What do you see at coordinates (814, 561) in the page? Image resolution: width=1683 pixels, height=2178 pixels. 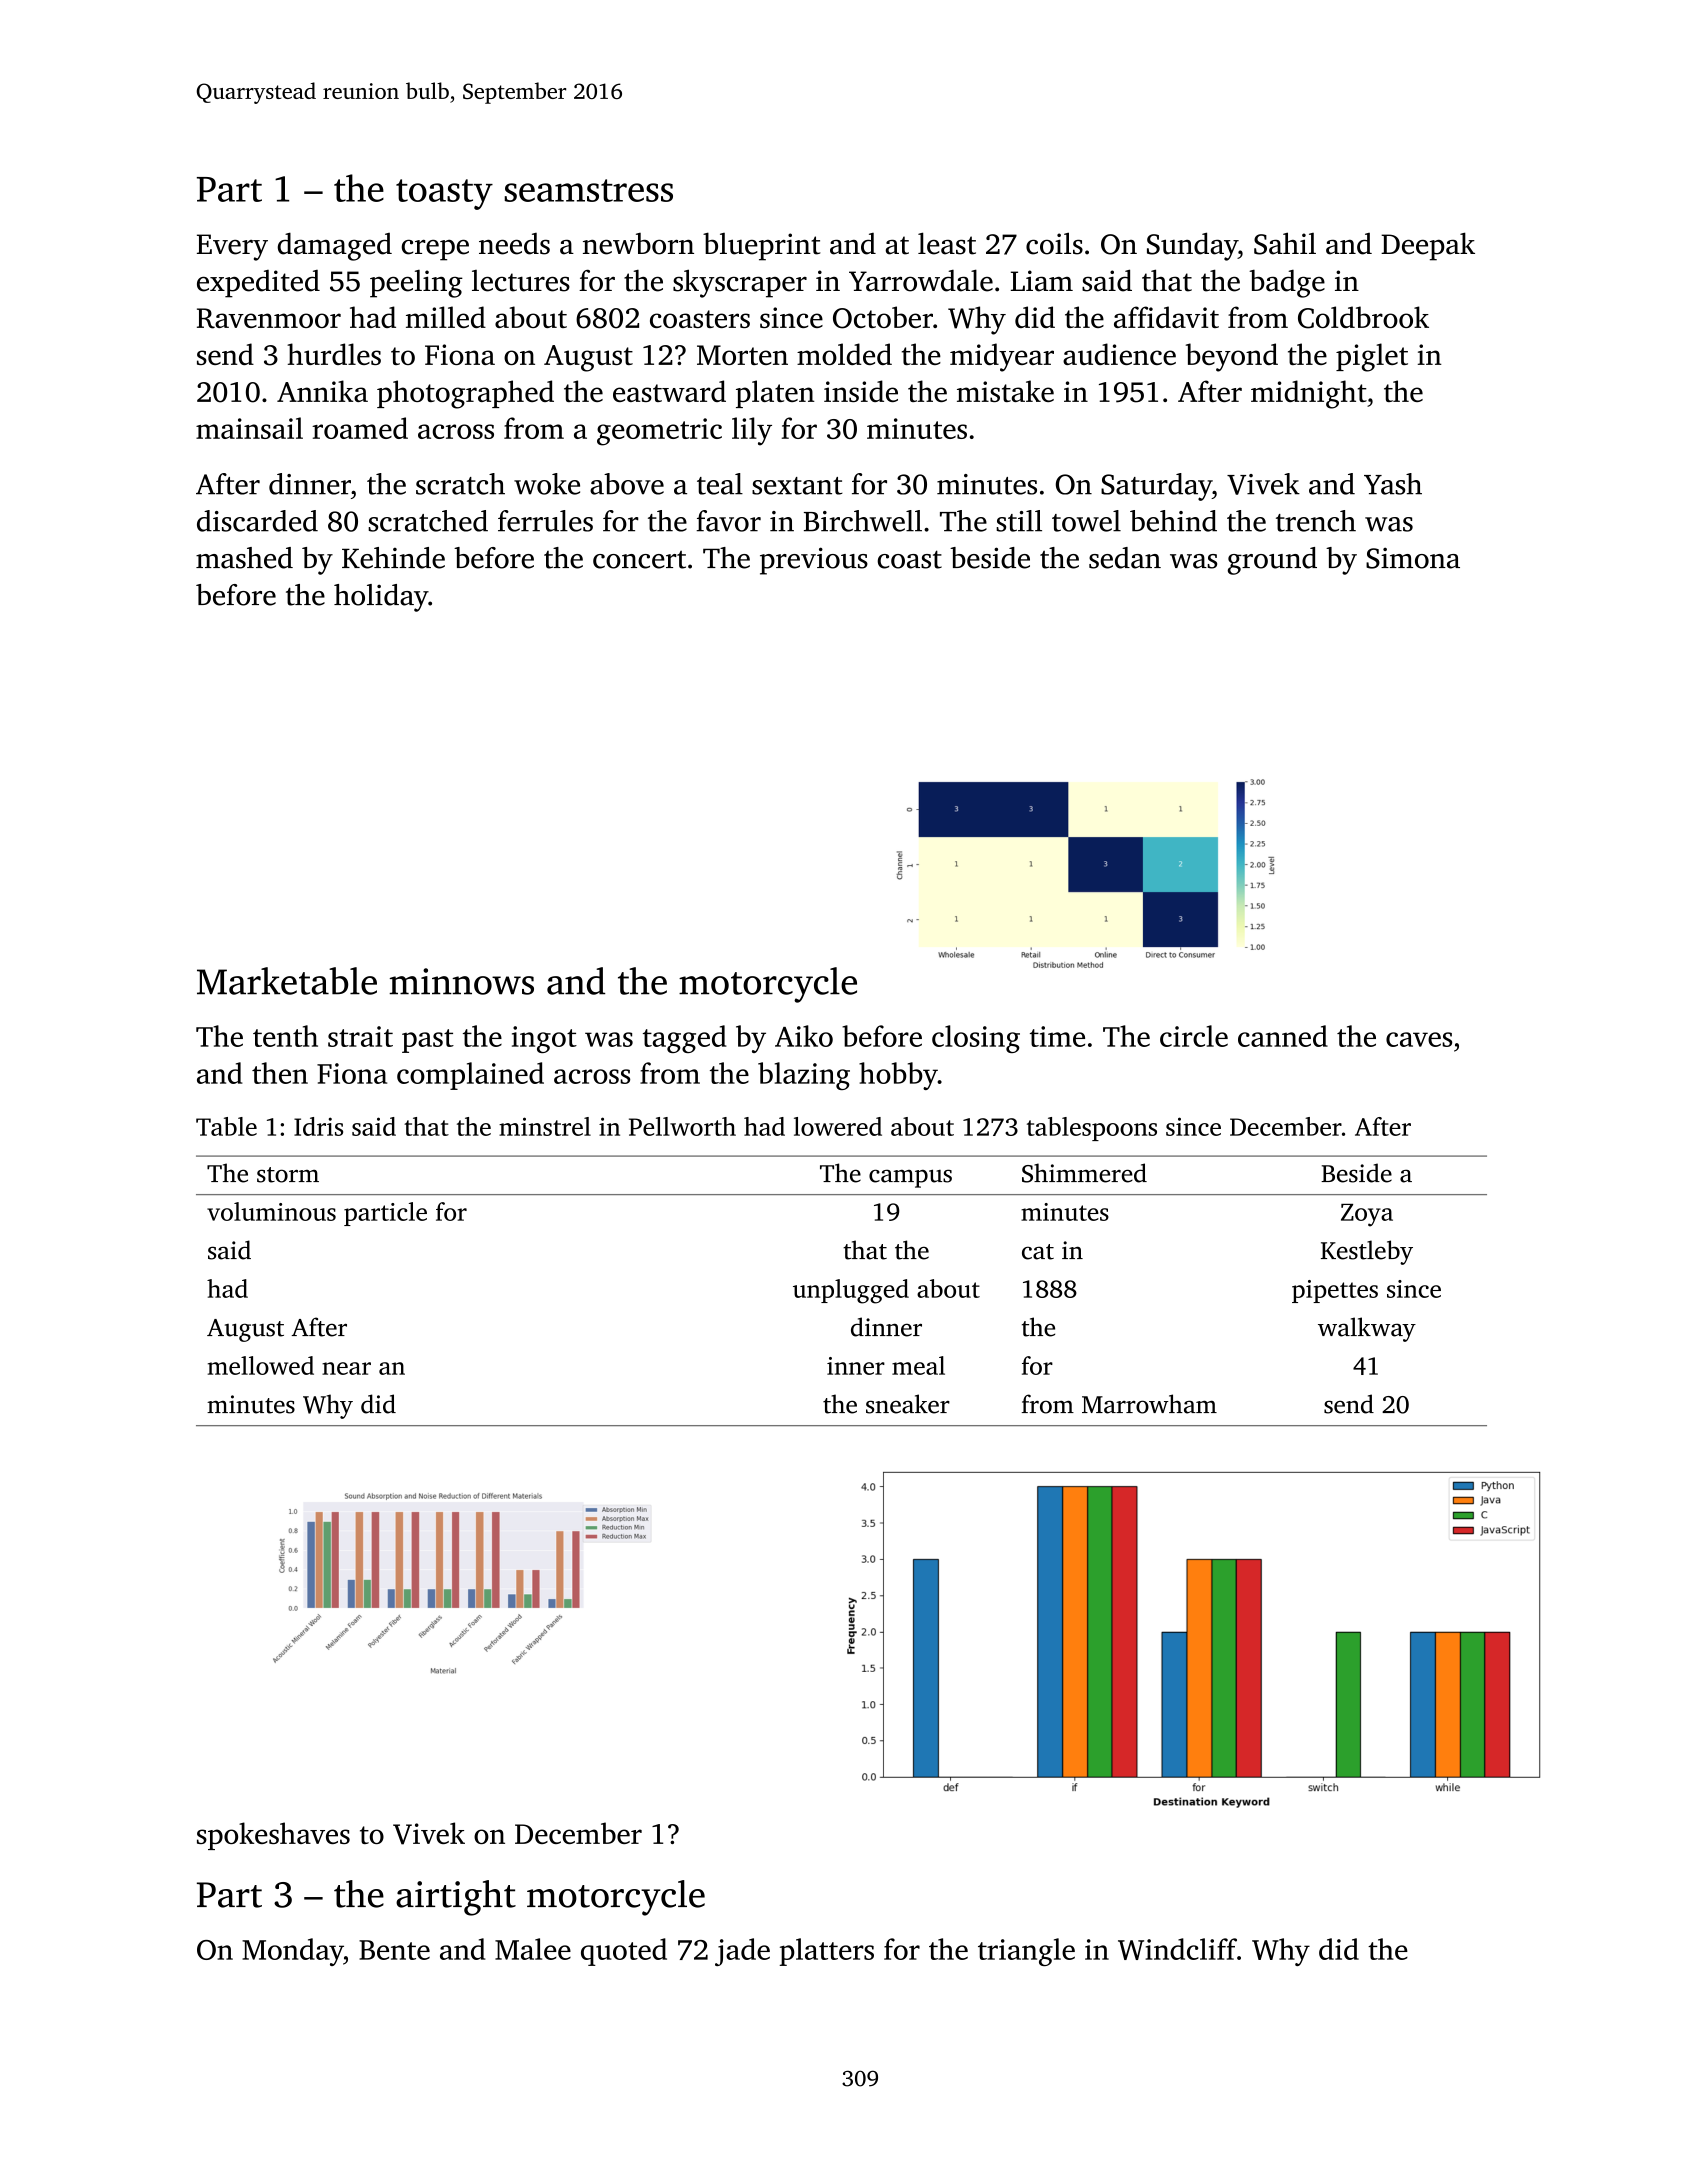 I see `previous` at bounding box center [814, 561].
